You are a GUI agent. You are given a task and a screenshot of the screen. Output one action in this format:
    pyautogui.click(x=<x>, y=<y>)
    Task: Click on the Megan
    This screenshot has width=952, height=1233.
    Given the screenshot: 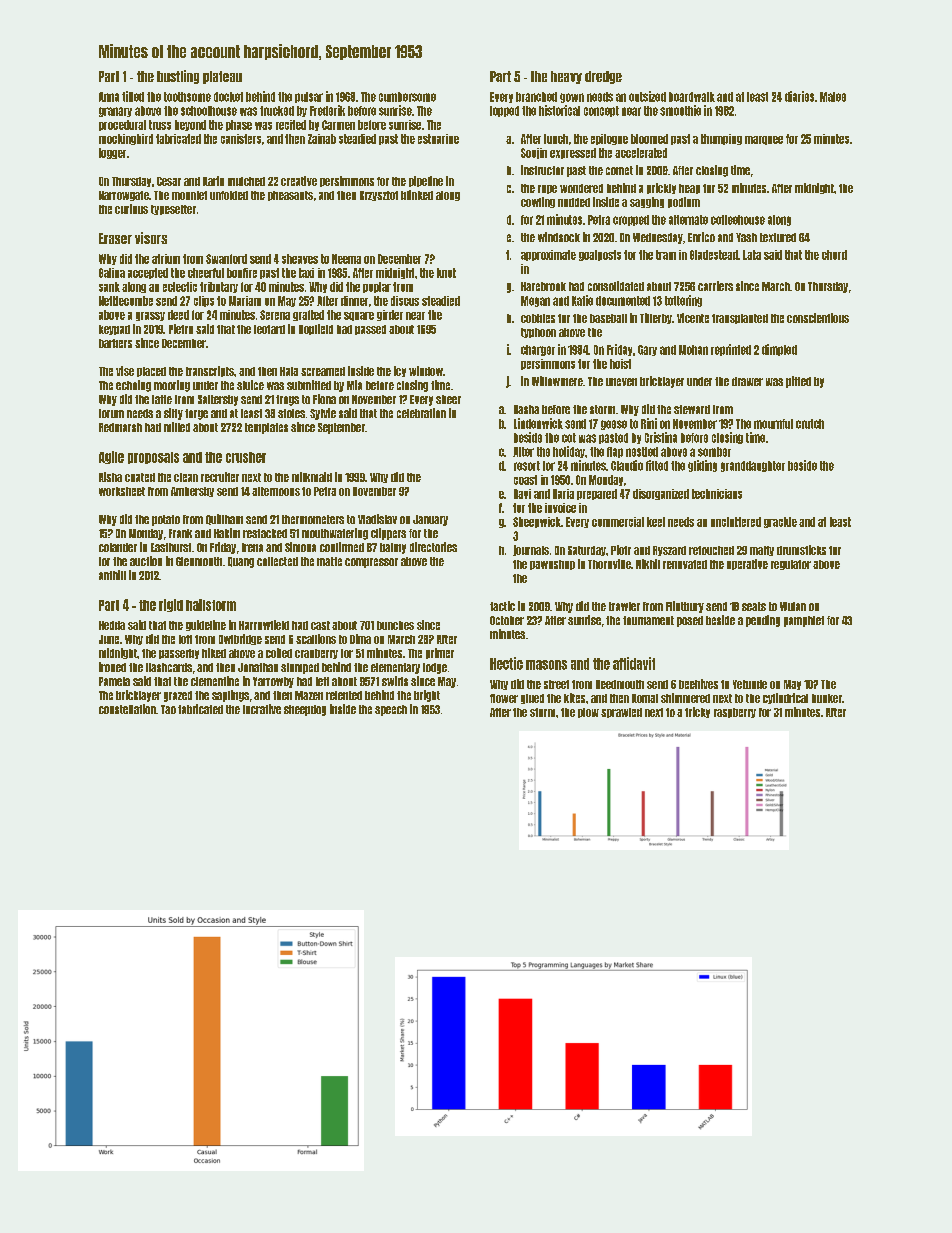 What is the action you would take?
    pyautogui.click(x=535, y=301)
